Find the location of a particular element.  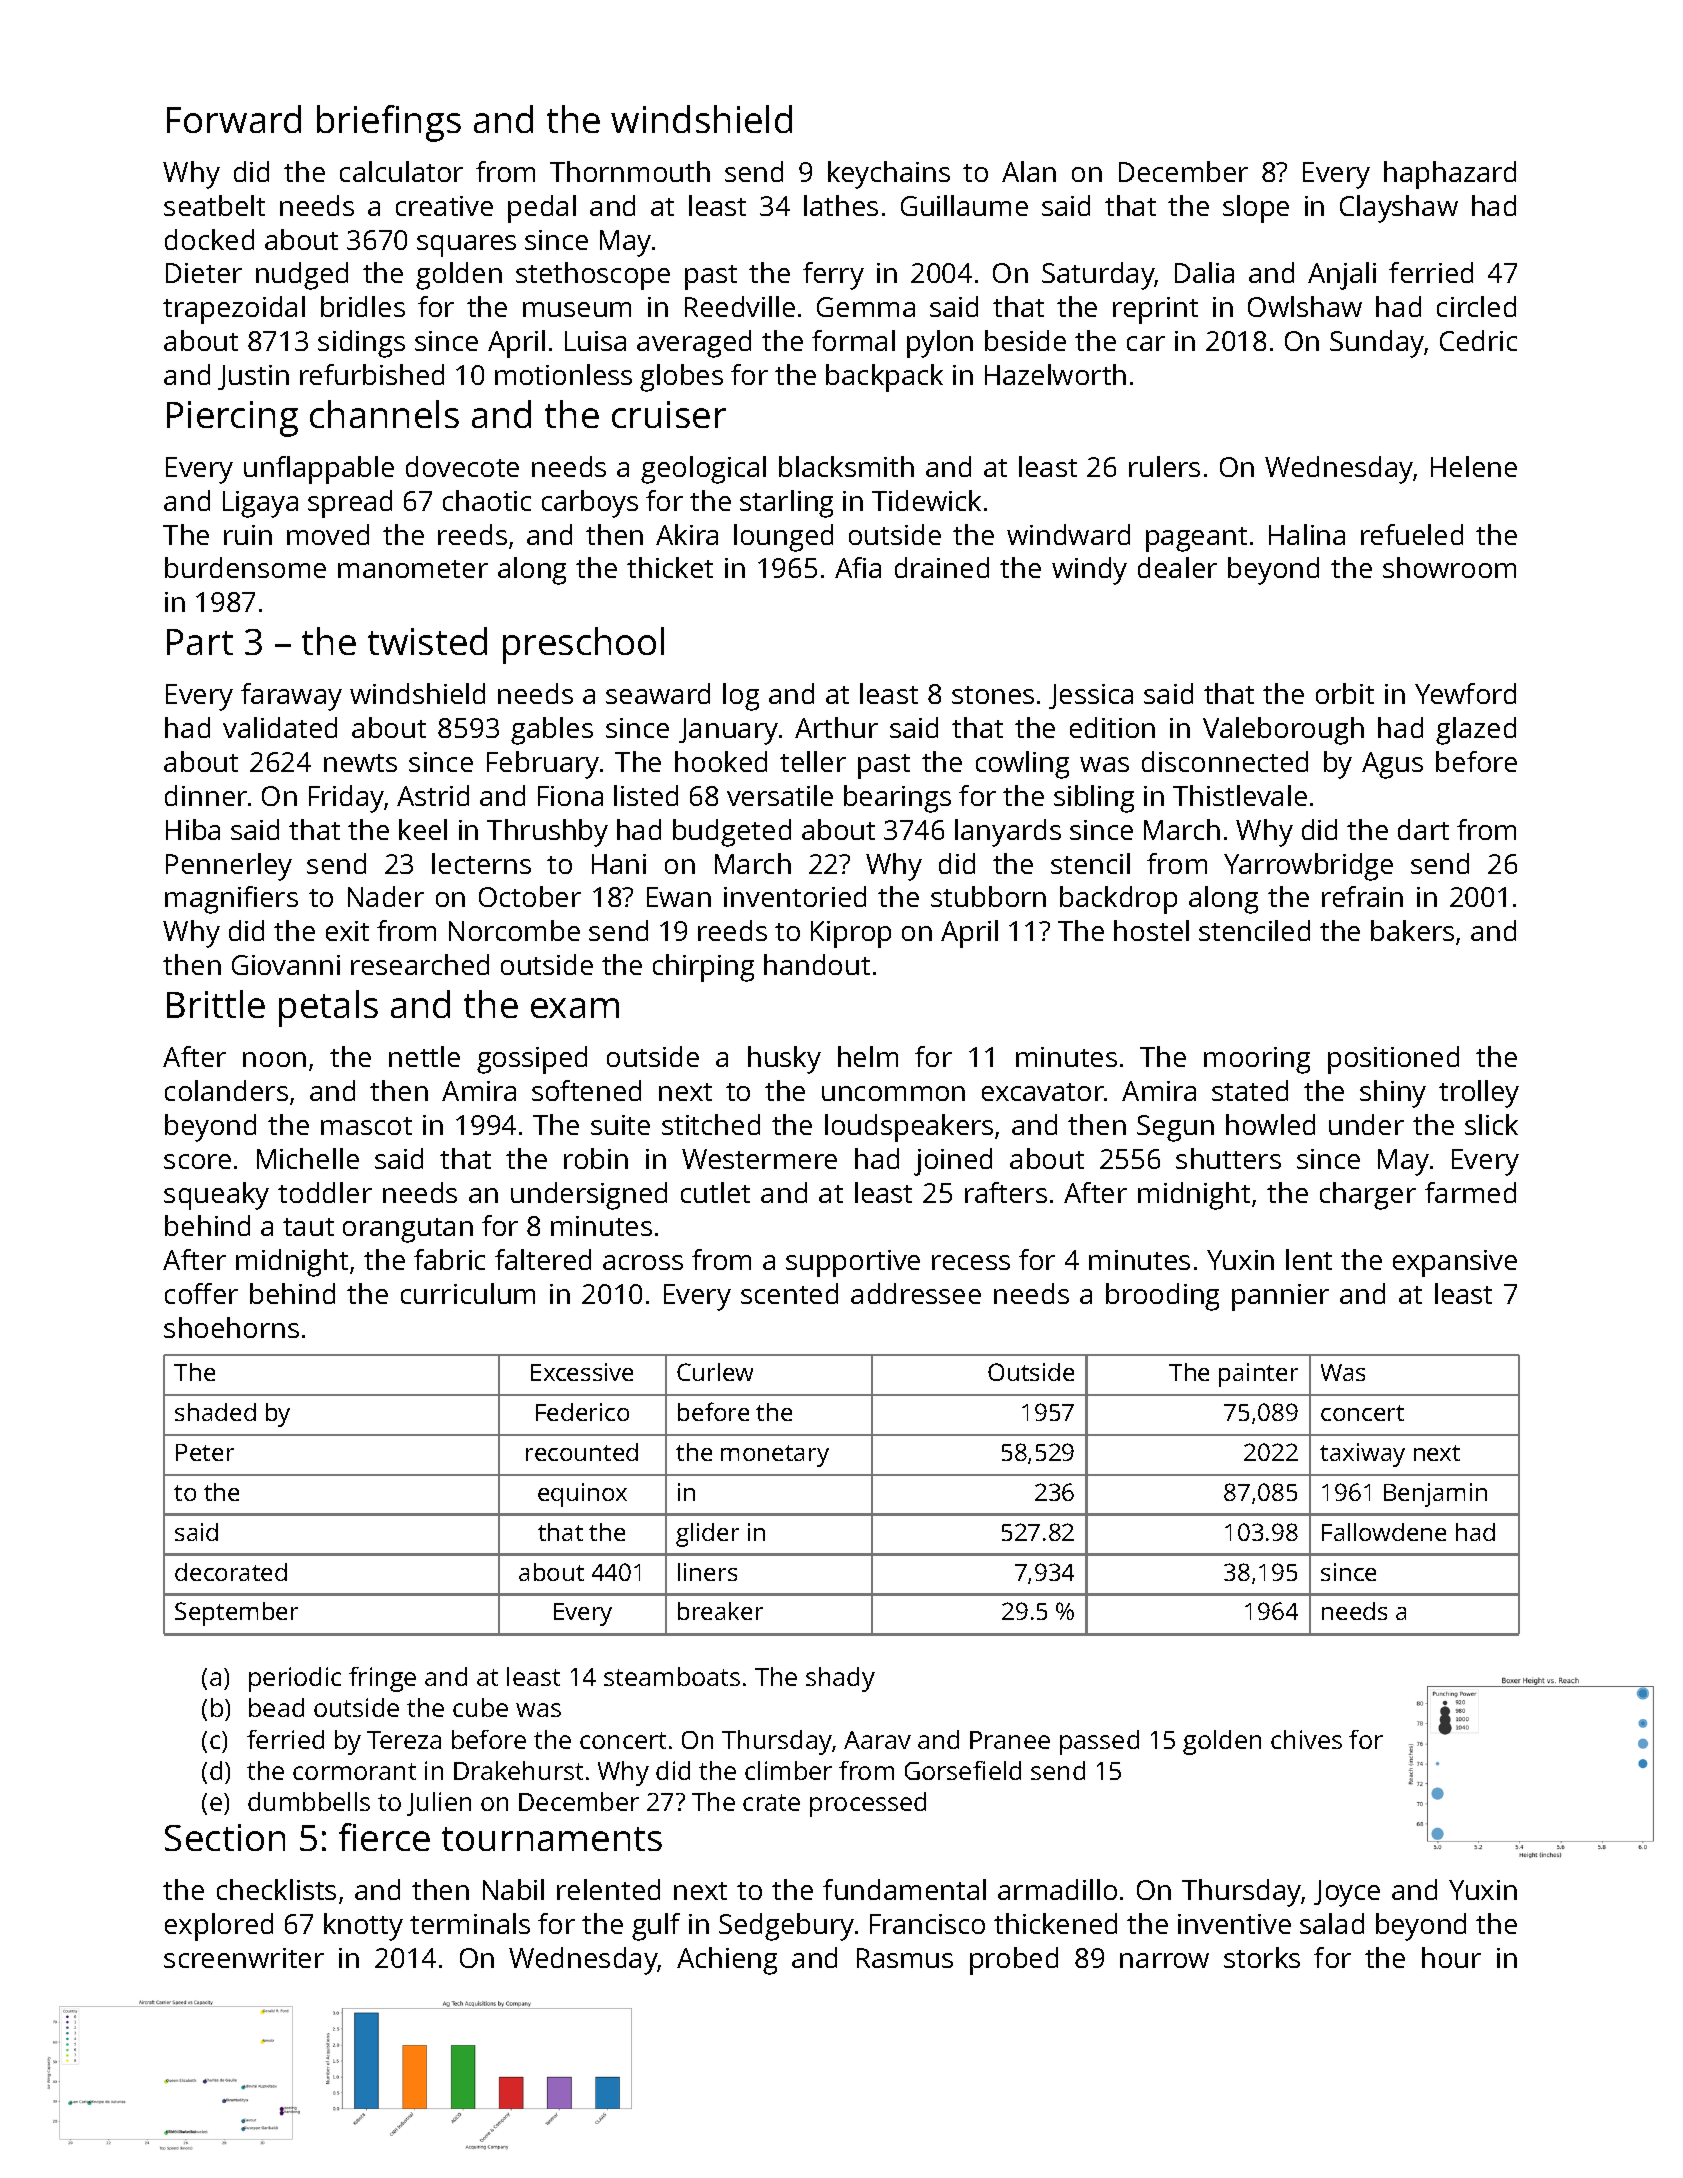

exam is located at coordinates (575, 1008).
